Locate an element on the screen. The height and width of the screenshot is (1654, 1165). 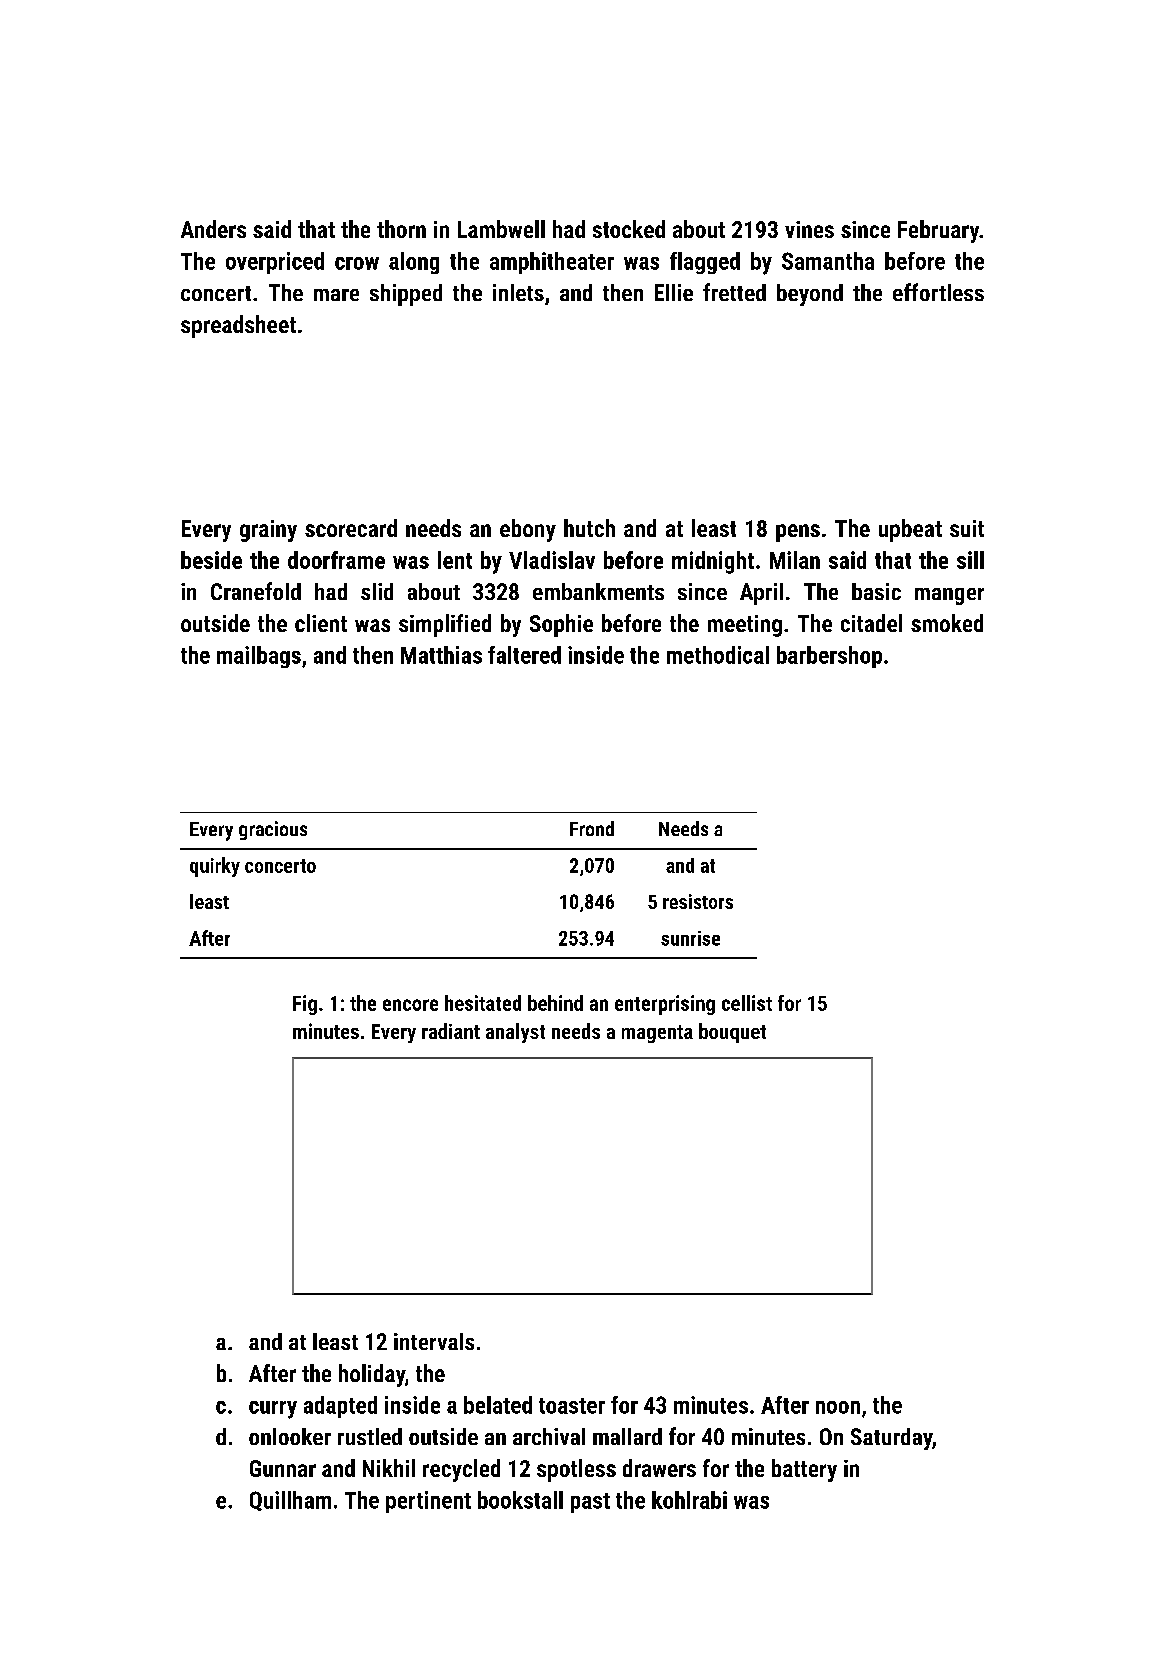
stocked is located at coordinates (629, 229).
